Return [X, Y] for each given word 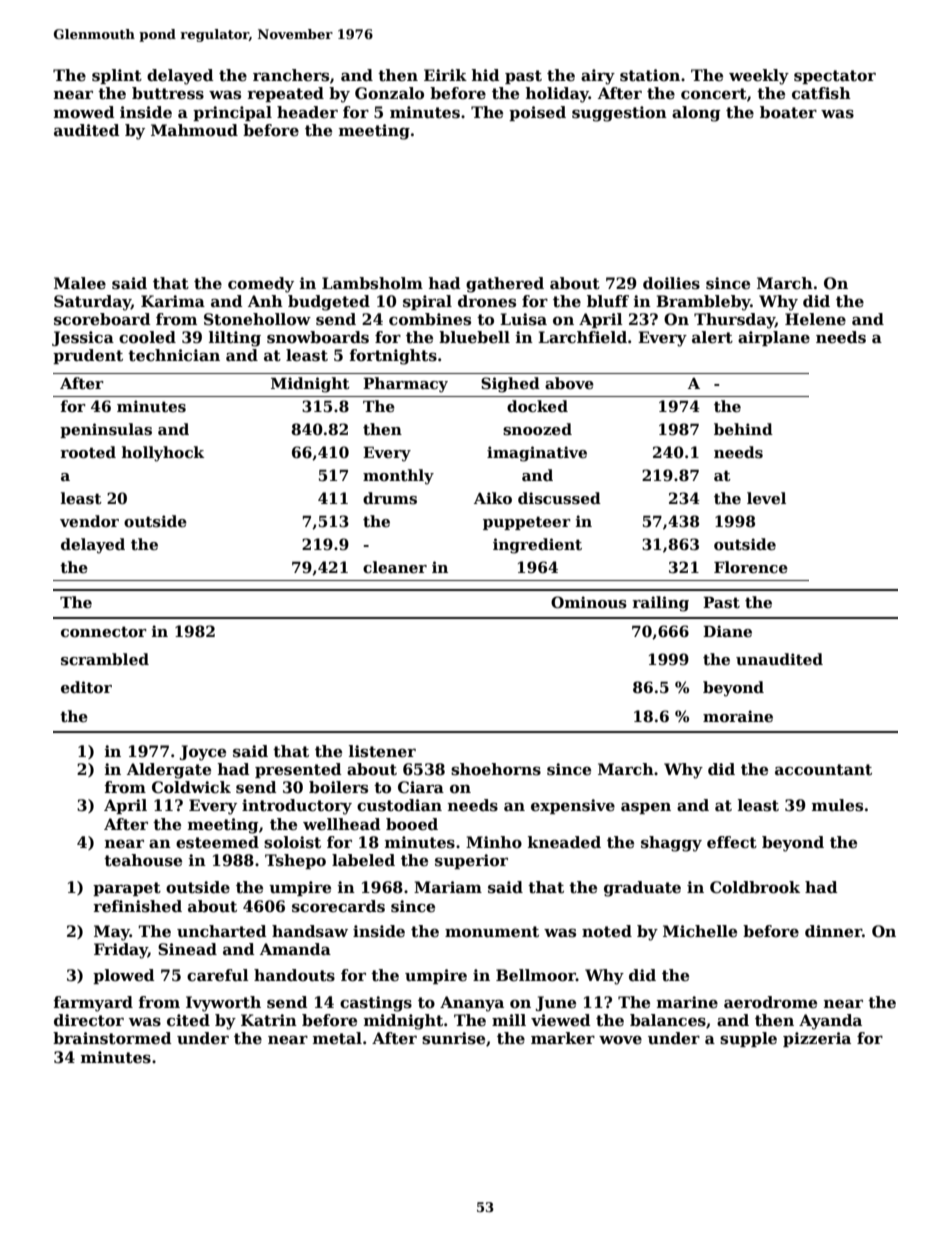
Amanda [295, 949]
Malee [80, 283]
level [766, 498]
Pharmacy [405, 385]
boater [788, 112]
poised [537, 113]
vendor [89, 521]
